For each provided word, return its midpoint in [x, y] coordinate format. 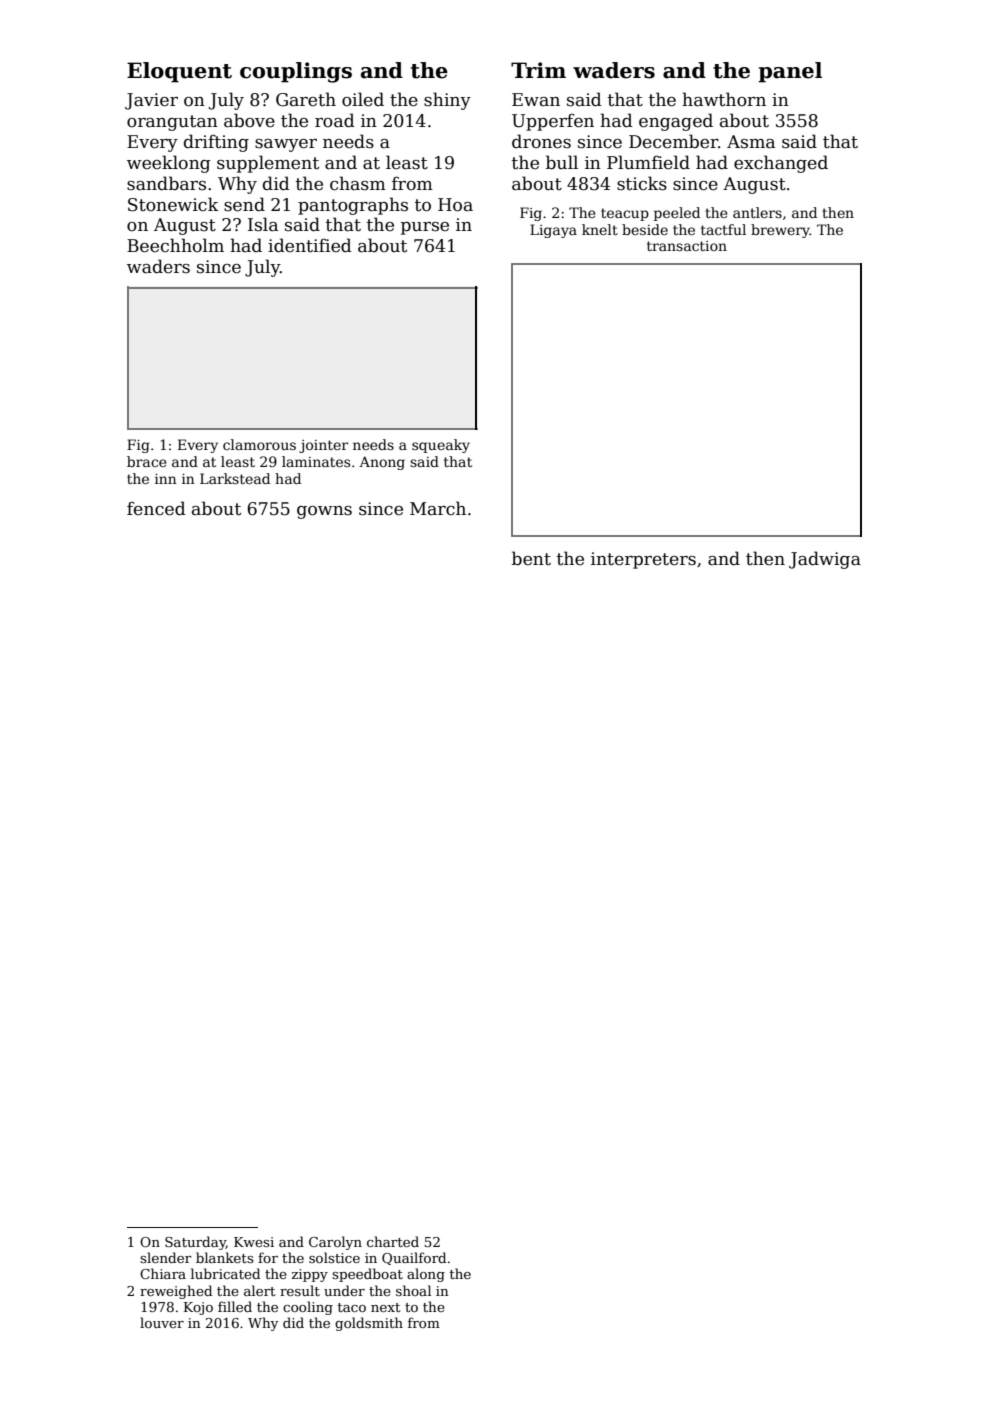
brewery [780, 231]
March [438, 508]
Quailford [414, 1258]
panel [790, 72]
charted [393, 1241]
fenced [156, 508]
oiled [363, 99]
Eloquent [179, 72]
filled [235, 1306]
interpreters [643, 560]
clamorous [259, 444]
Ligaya [553, 231]
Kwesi [254, 1242]
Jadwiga [825, 560]
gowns [324, 512]
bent [531, 558]
